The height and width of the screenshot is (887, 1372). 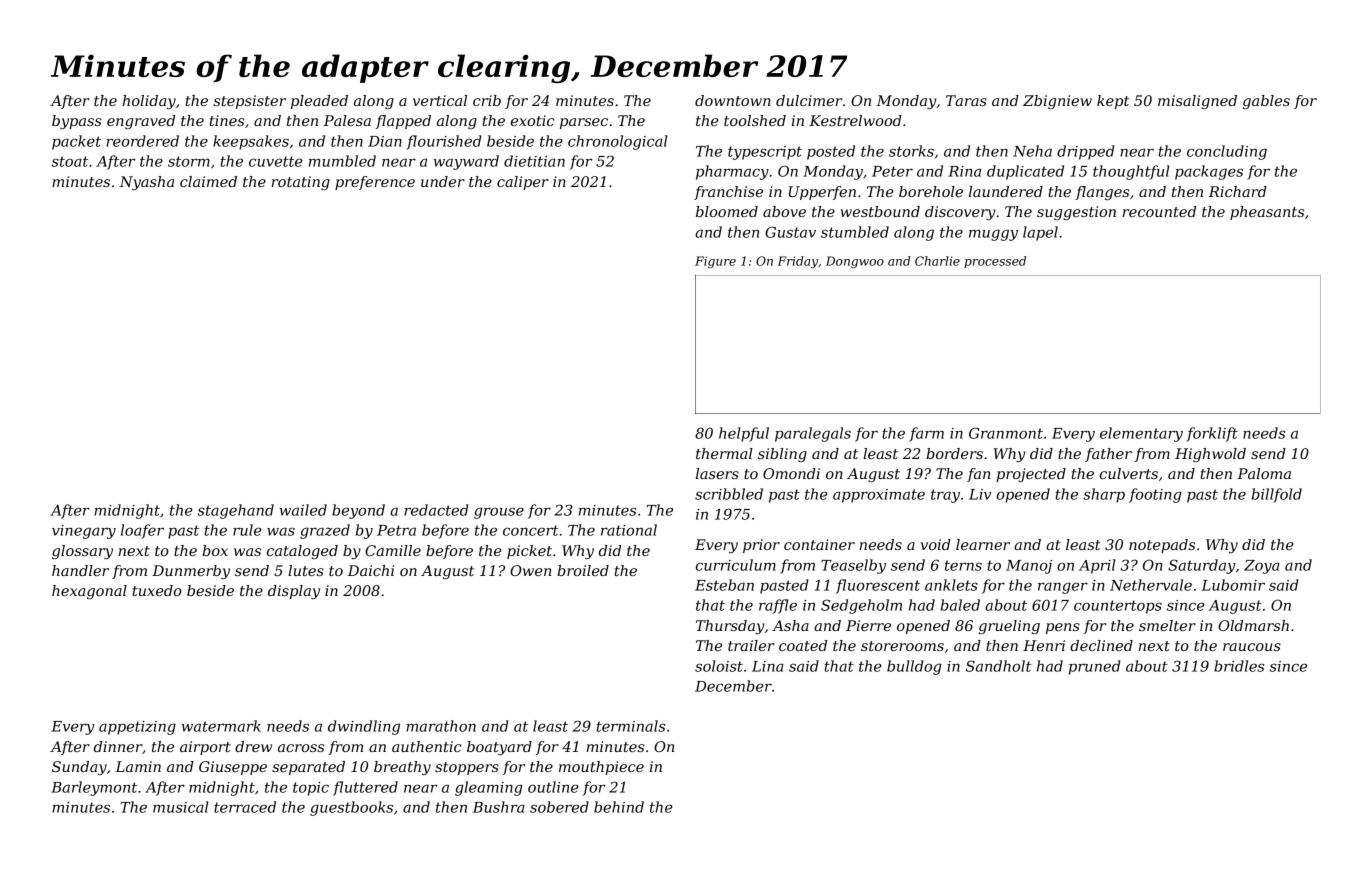 I want to click on stoat, so click(x=70, y=161).
